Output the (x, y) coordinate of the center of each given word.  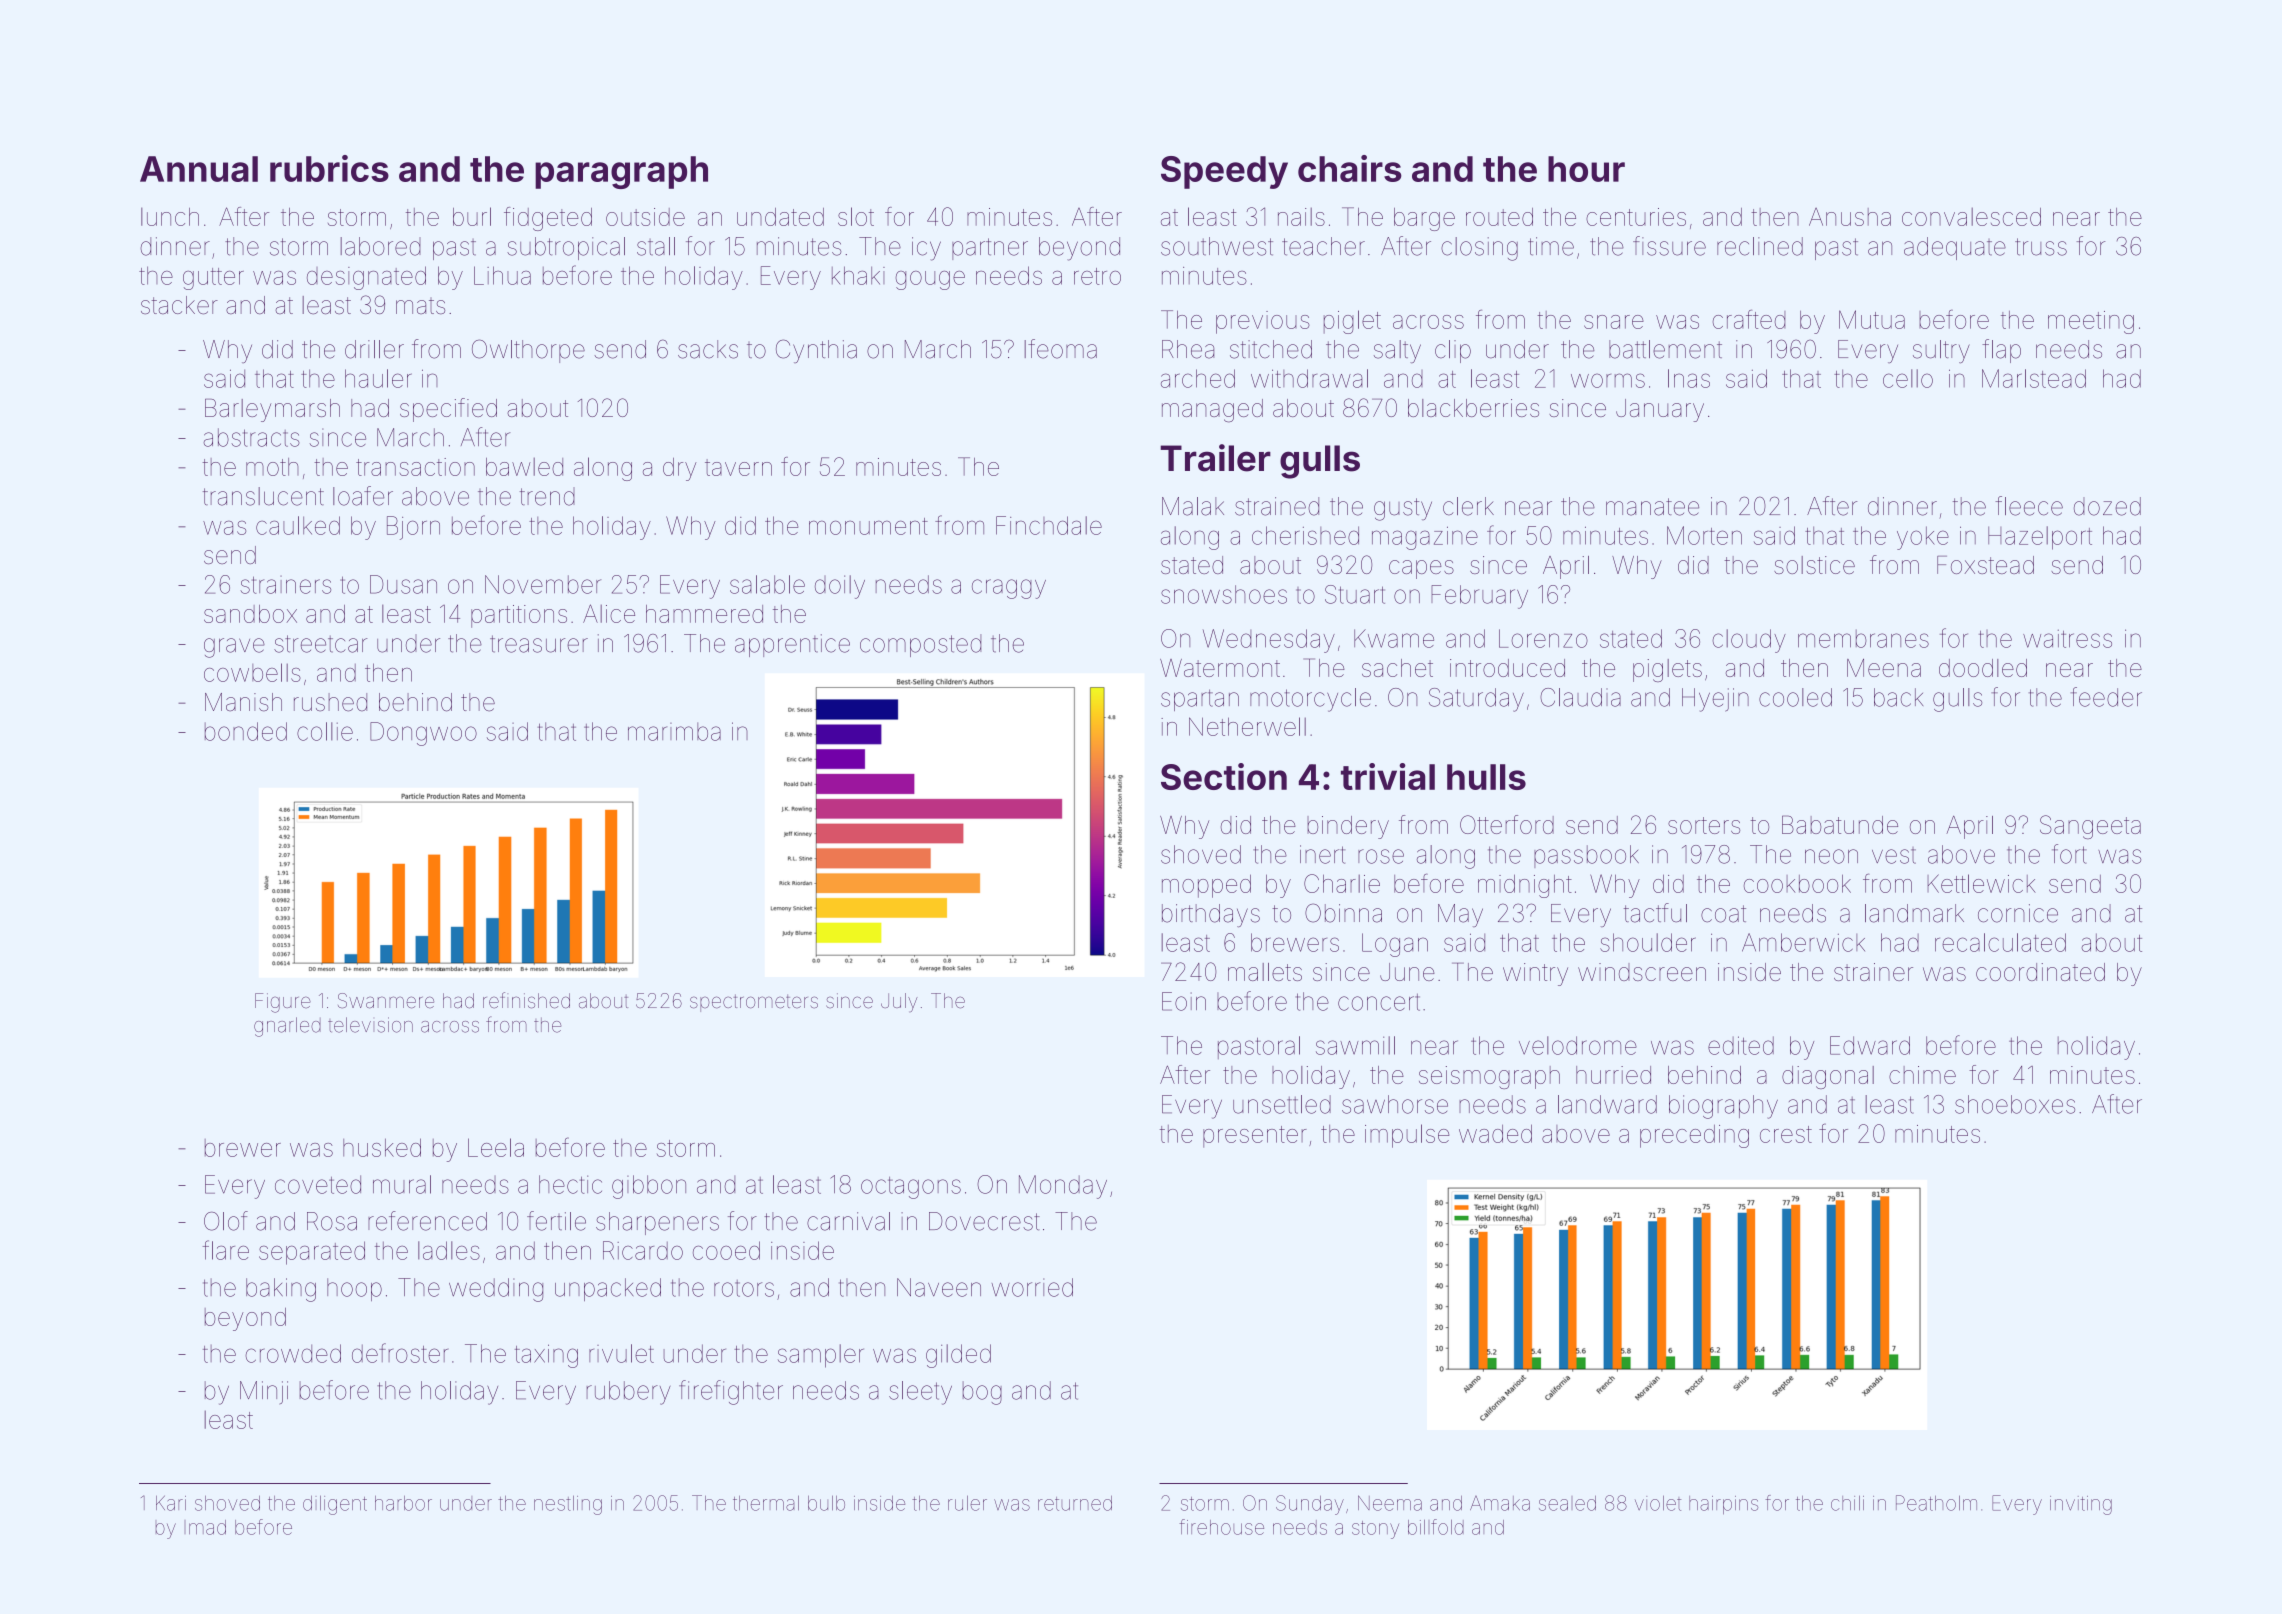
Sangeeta (2090, 827)
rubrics (329, 168)
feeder (2106, 697)
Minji (264, 1392)
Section (1224, 776)
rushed (330, 702)
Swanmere (386, 1001)
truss (2041, 247)
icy (926, 249)
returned (1075, 1503)
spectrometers (754, 1003)
